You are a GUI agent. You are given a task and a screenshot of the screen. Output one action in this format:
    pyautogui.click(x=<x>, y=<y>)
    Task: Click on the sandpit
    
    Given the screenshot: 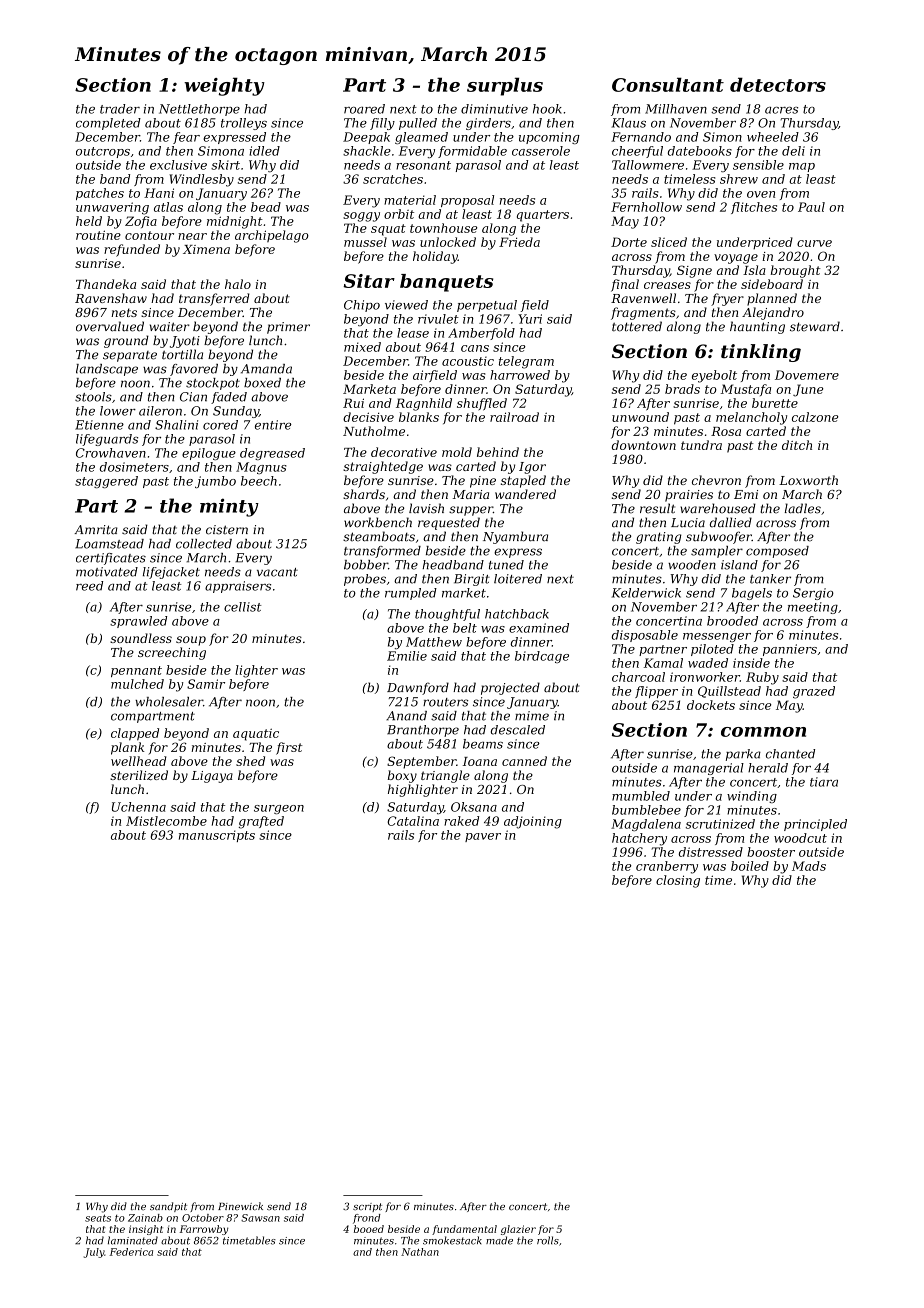 What is the action you would take?
    pyautogui.click(x=168, y=1207)
